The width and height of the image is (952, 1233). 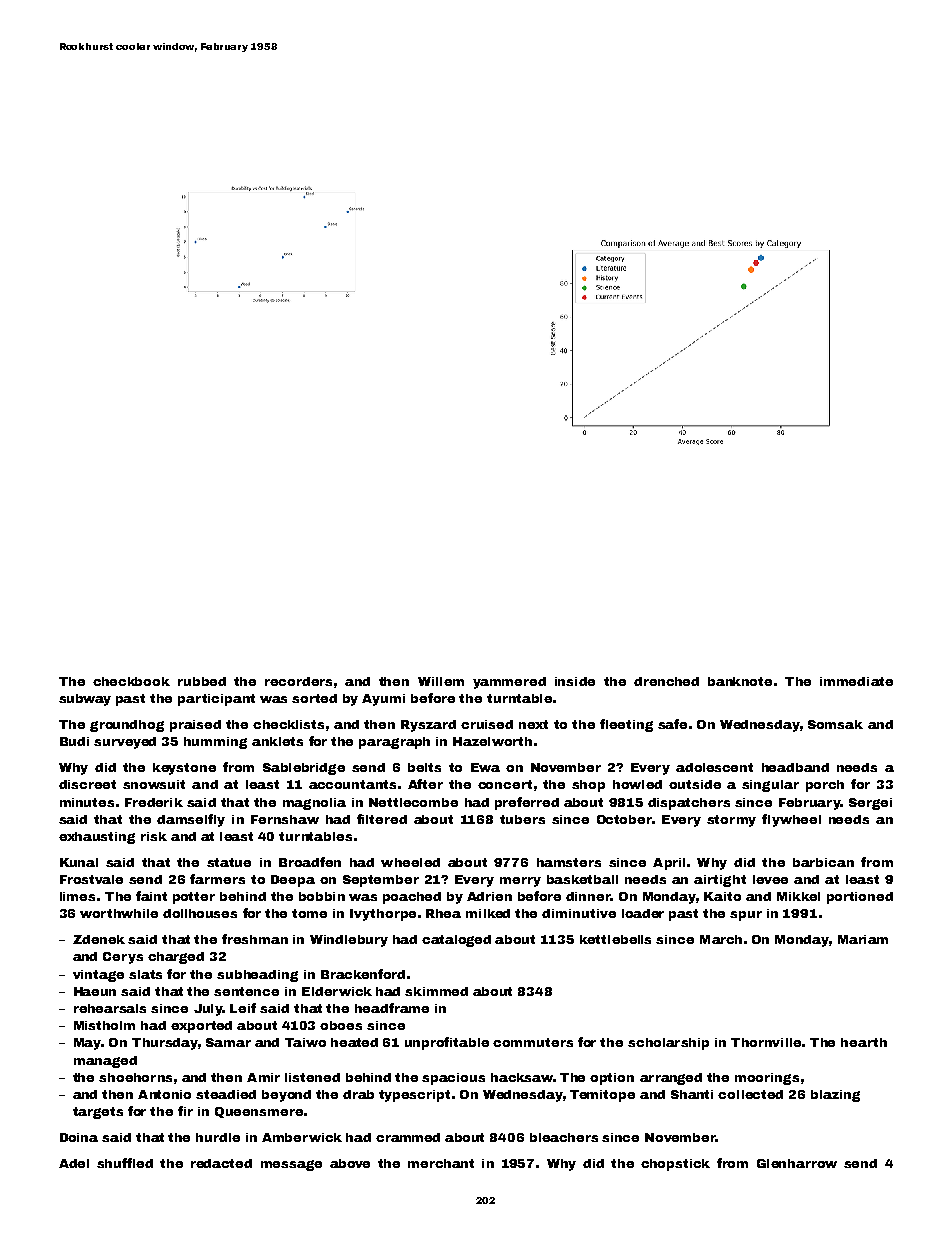 I want to click on Haeun, so click(x=95, y=991).
